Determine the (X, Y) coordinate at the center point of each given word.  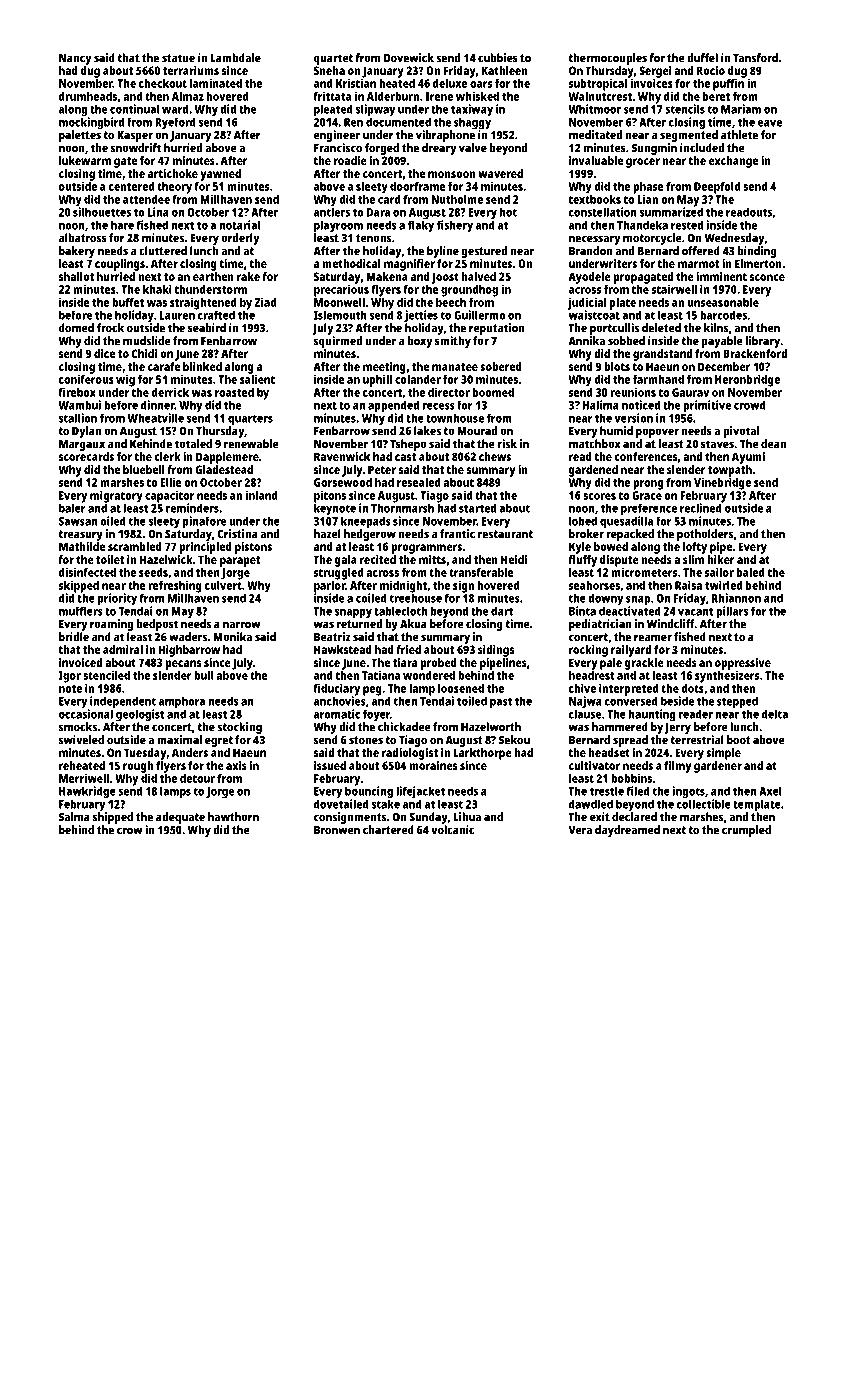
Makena (387, 276)
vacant (696, 611)
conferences (645, 456)
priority (117, 599)
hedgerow (370, 535)
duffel (702, 58)
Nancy (75, 59)
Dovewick (409, 58)
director (449, 392)
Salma (74, 817)
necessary (594, 240)
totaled (193, 444)
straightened (203, 303)
